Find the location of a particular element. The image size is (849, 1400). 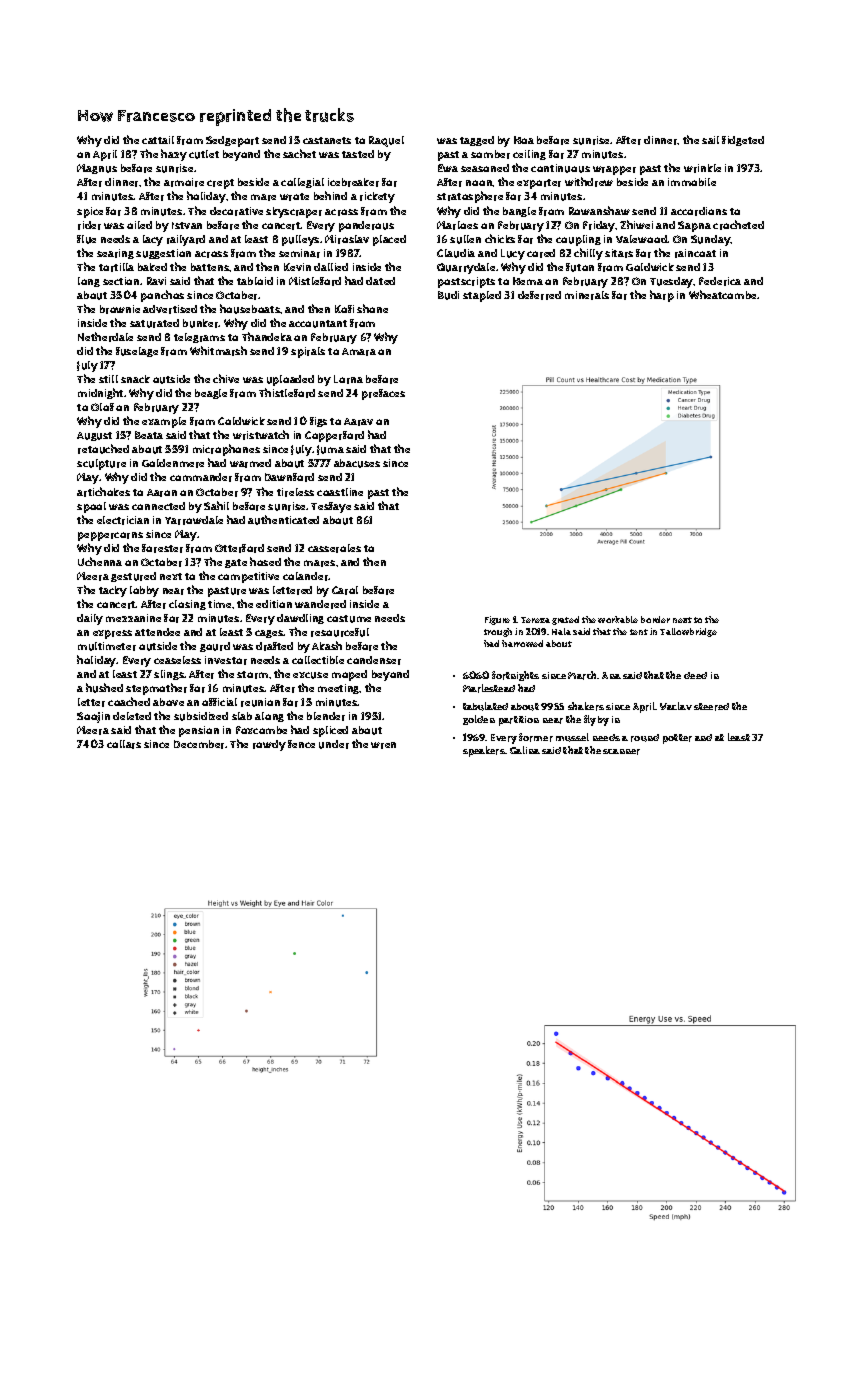

wrinkle is located at coordinates (702, 168).
